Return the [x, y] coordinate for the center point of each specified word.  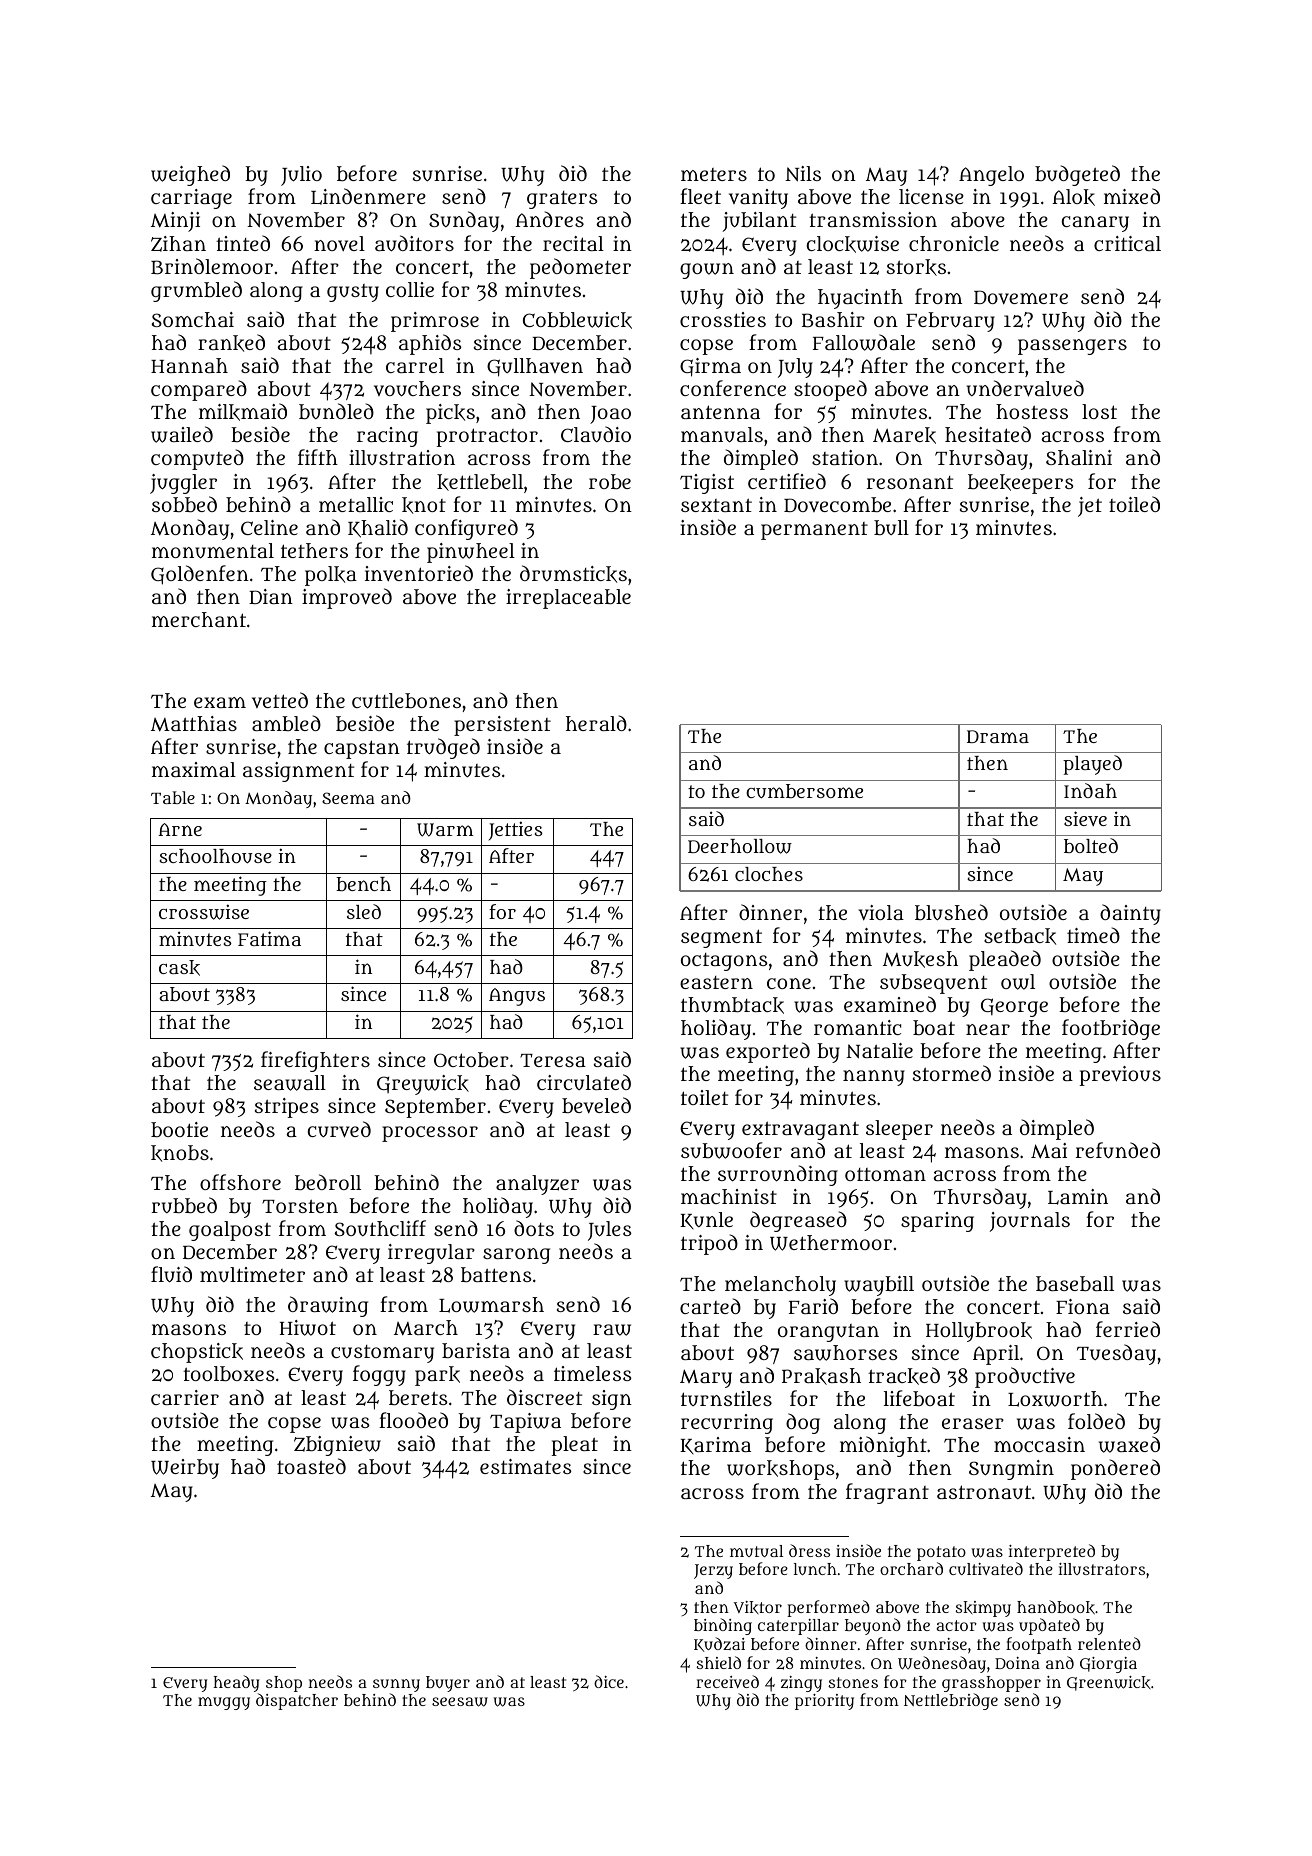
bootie [179, 1129]
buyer [448, 1684]
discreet [544, 1397]
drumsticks [573, 574]
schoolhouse [216, 856]
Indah [1090, 790]
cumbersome [804, 791]
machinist [729, 1196]
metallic [356, 504]
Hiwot [308, 1328]
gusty [353, 293]
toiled [1134, 504]
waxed [1129, 1444]
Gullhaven [535, 367]
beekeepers [1021, 484]
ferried [1128, 1329]
